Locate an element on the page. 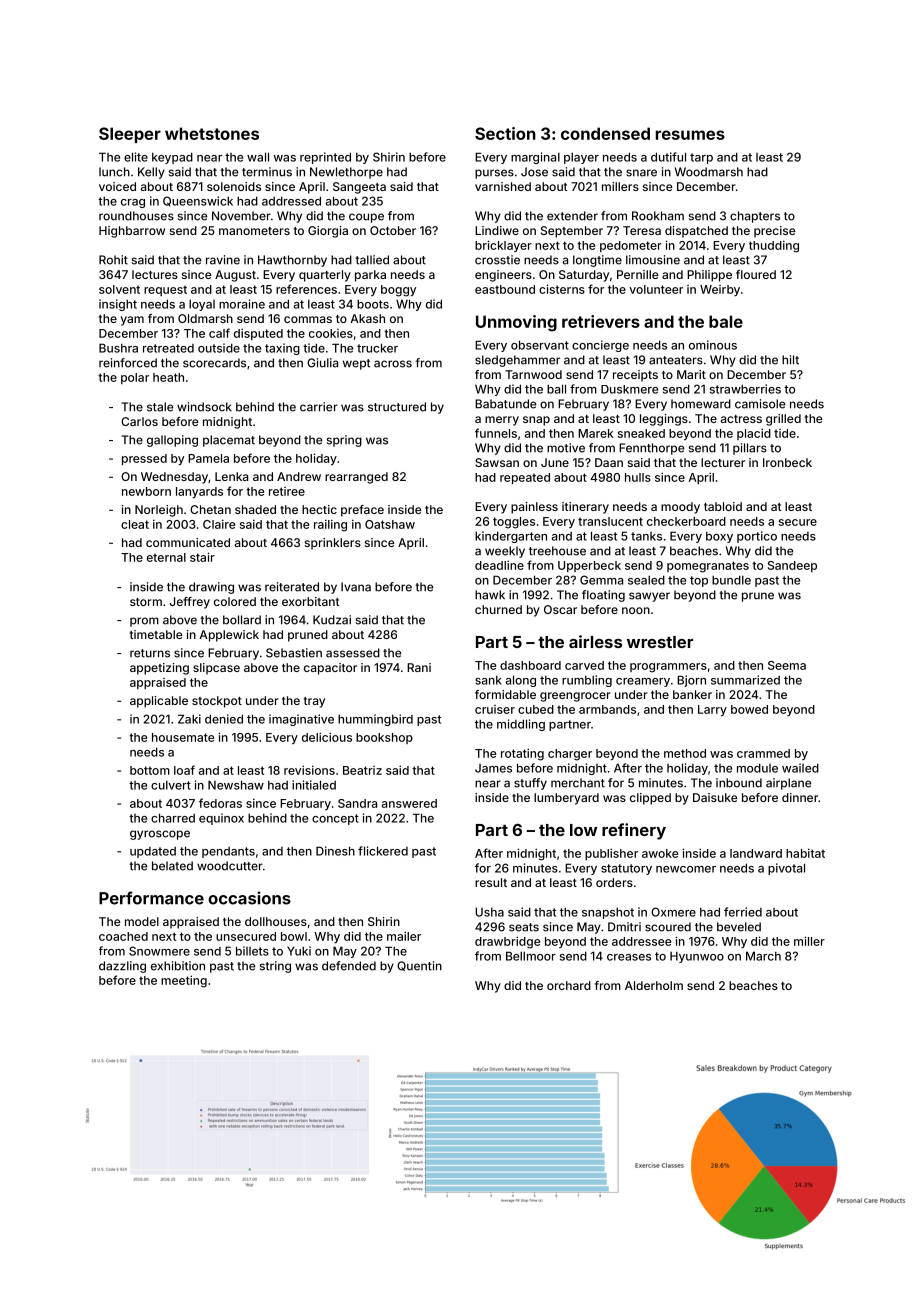 This document has height=1308, width=924. resumes is located at coordinates (690, 135).
